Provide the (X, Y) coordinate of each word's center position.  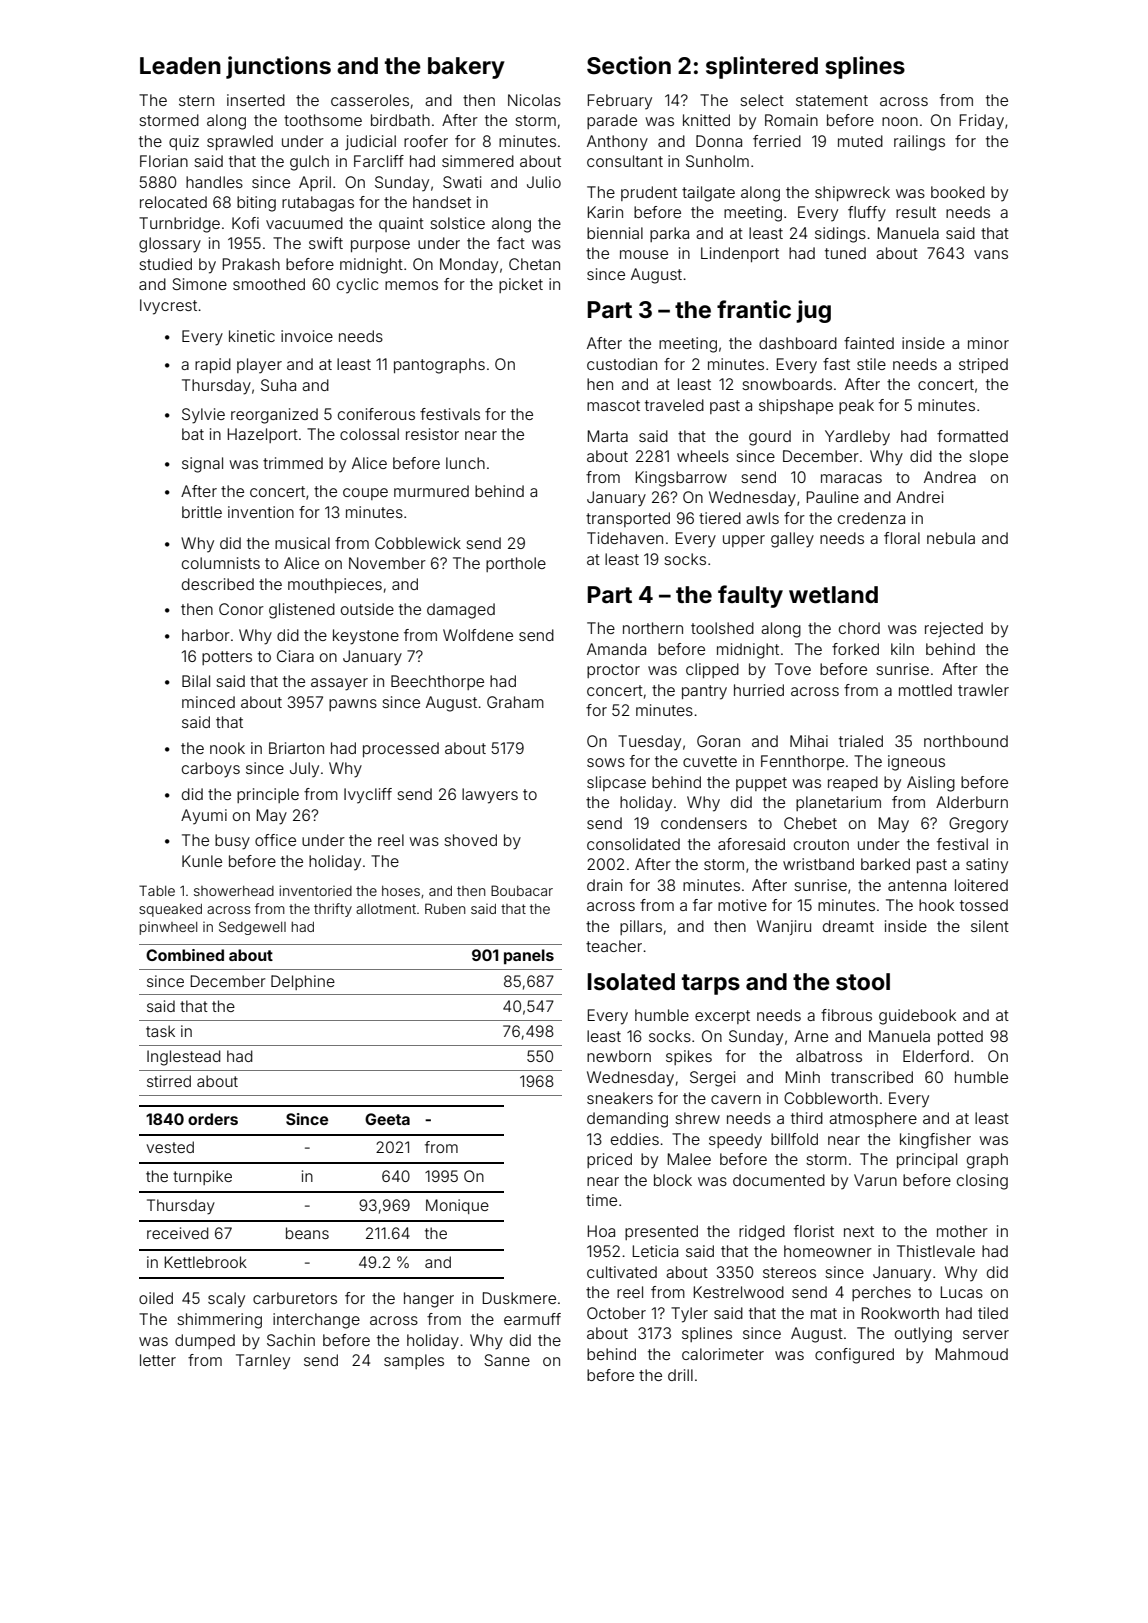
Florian (164, 161)
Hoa (601, 1231)
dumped (205, 1341)
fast (836, 364)
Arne (811, 1036)
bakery (466, 68)
